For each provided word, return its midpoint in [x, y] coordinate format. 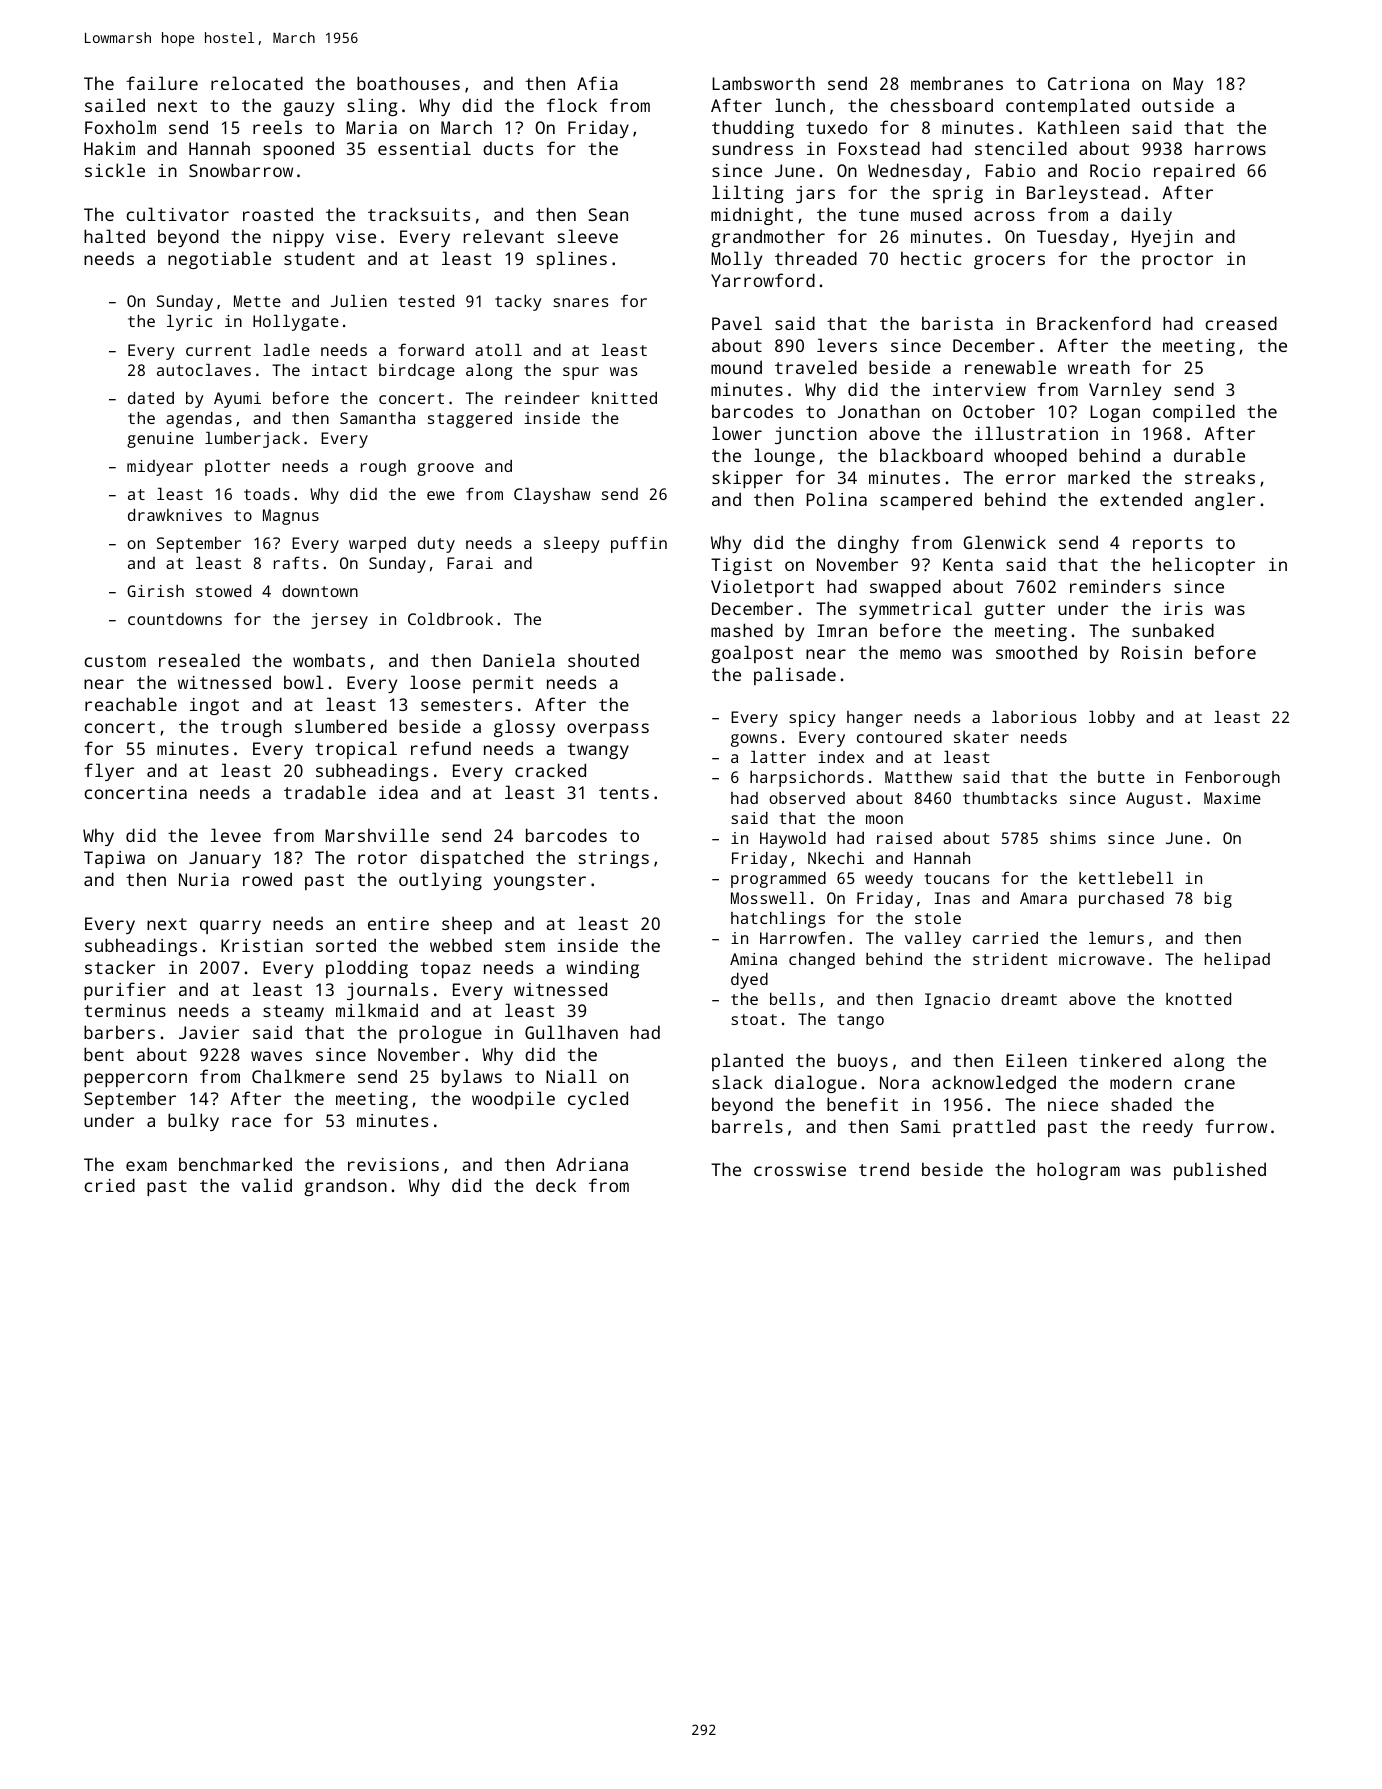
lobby [1112, 719]
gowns [754, 740]
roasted [278, 214]
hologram [1078, 1171]
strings [614, 859]
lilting [747, 194]
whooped [1030, 457]
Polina [836, 499]
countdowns [175, 619]
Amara [1043, 898]
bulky [193, 1122]
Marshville [377, 835]
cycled [598, 1100]
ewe [441, 495]
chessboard [941, 105]
